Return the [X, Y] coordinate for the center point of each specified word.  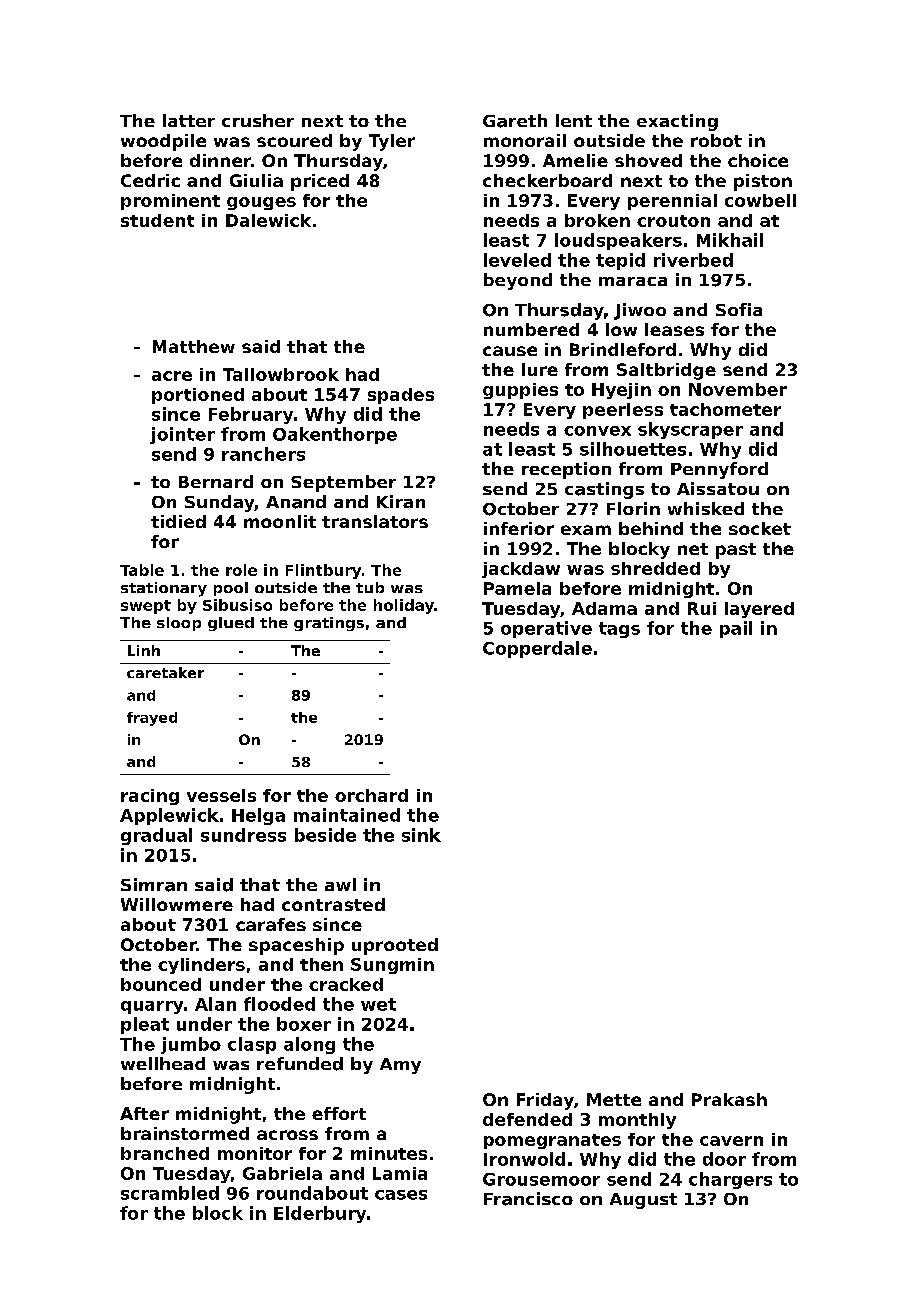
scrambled [170, 1193]
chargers [730, 1180]
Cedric [150, 180]
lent [574, 120]
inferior [519, 528]
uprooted [395, 946]
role [241, 570]
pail [736, 629]
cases [401, 1195]
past [736, 551]
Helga [258, 816]
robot [716, 140]
